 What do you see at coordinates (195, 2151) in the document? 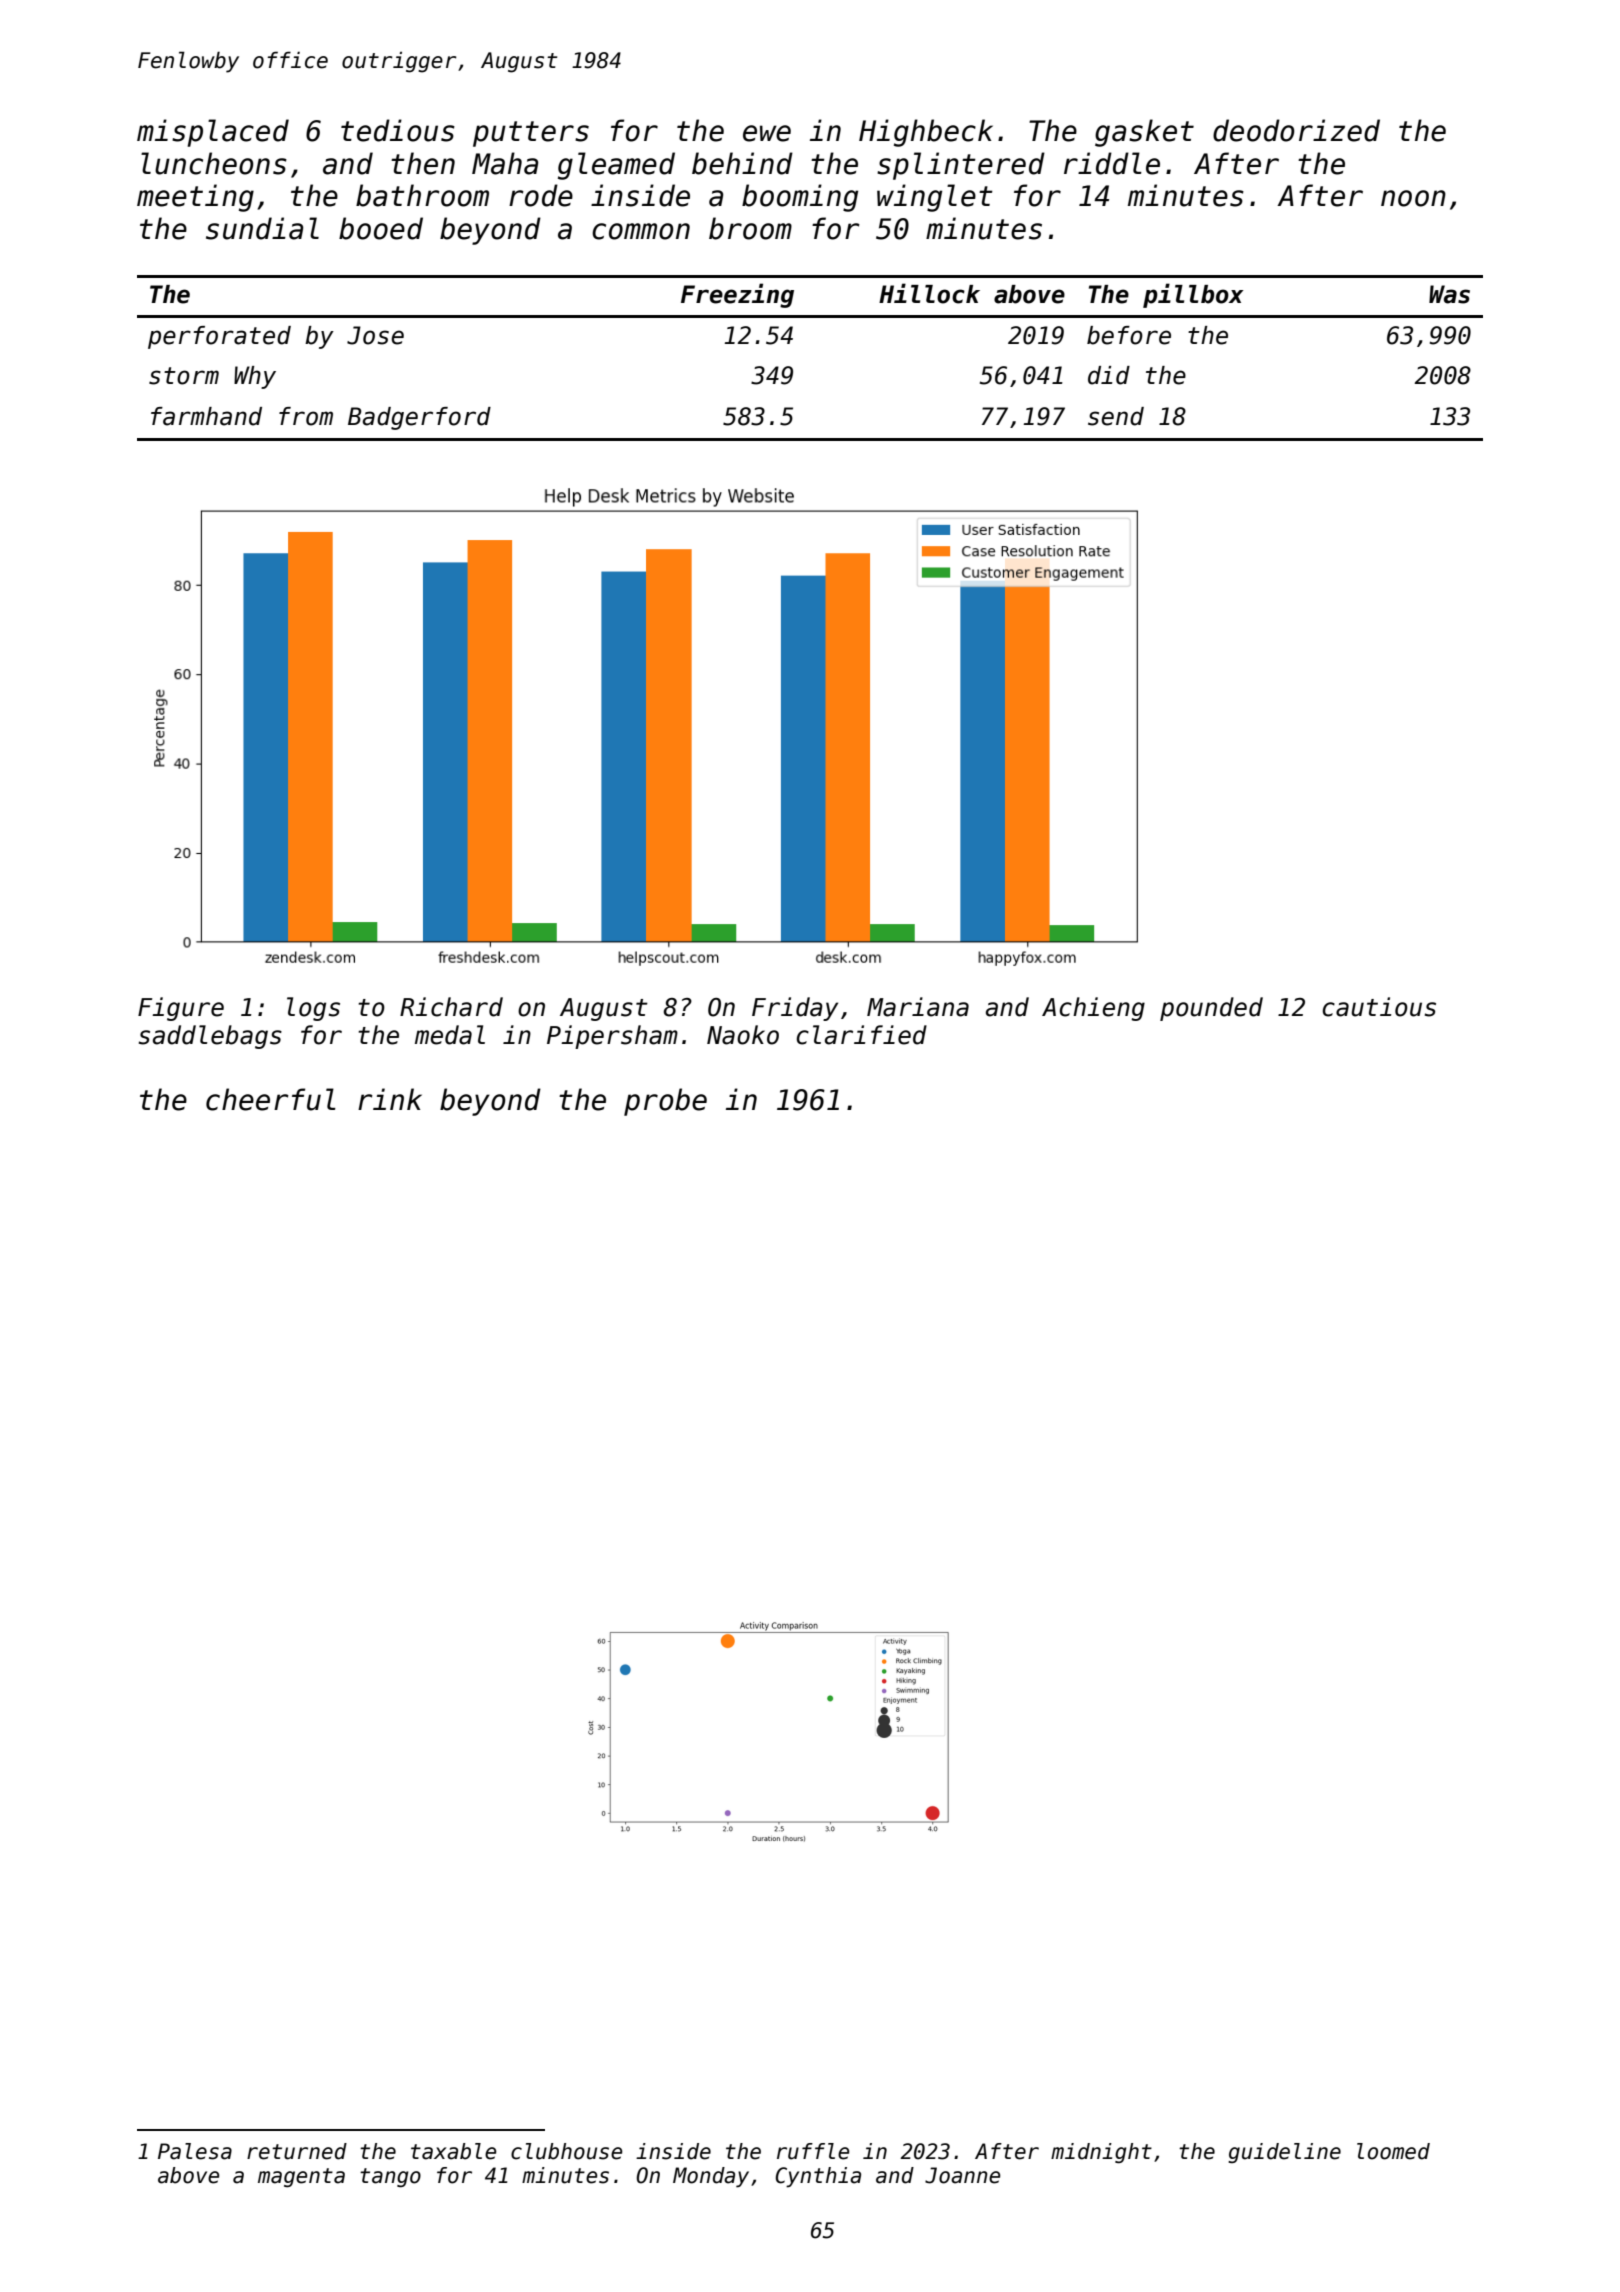
I see `Palesa` at bounding box center [195, 2151].
